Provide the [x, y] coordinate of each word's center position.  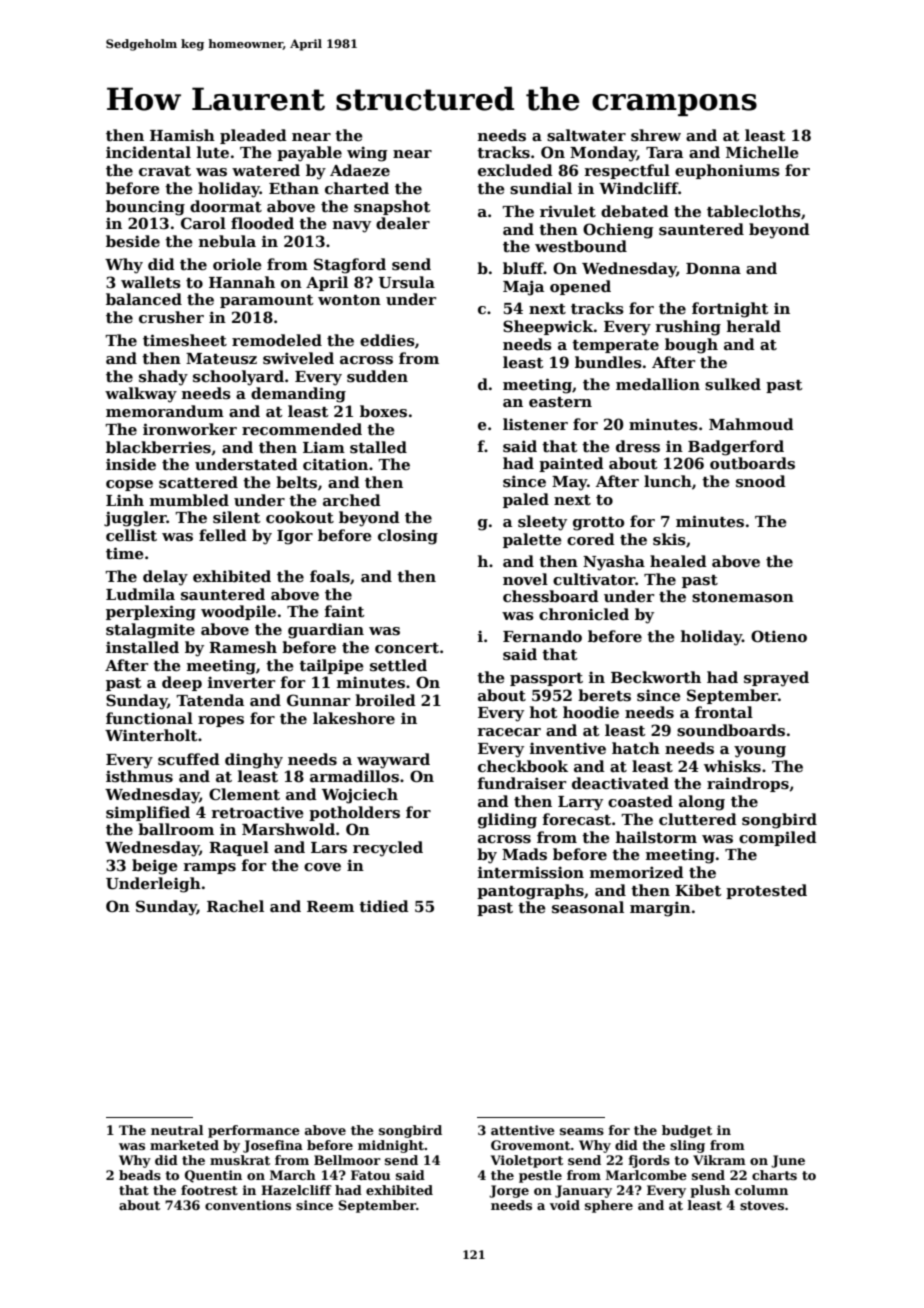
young [760, 752]
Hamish [182, 135]
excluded [515, 170]
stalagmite [150, 631]
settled [398, 665]
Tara [664, 152]
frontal [724, 712]
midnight [391, 1146]
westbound [581, 246]
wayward [393, 761]
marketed [184, 1145]
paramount [267, 301]
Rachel [235, 906]
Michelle [762, 152]
